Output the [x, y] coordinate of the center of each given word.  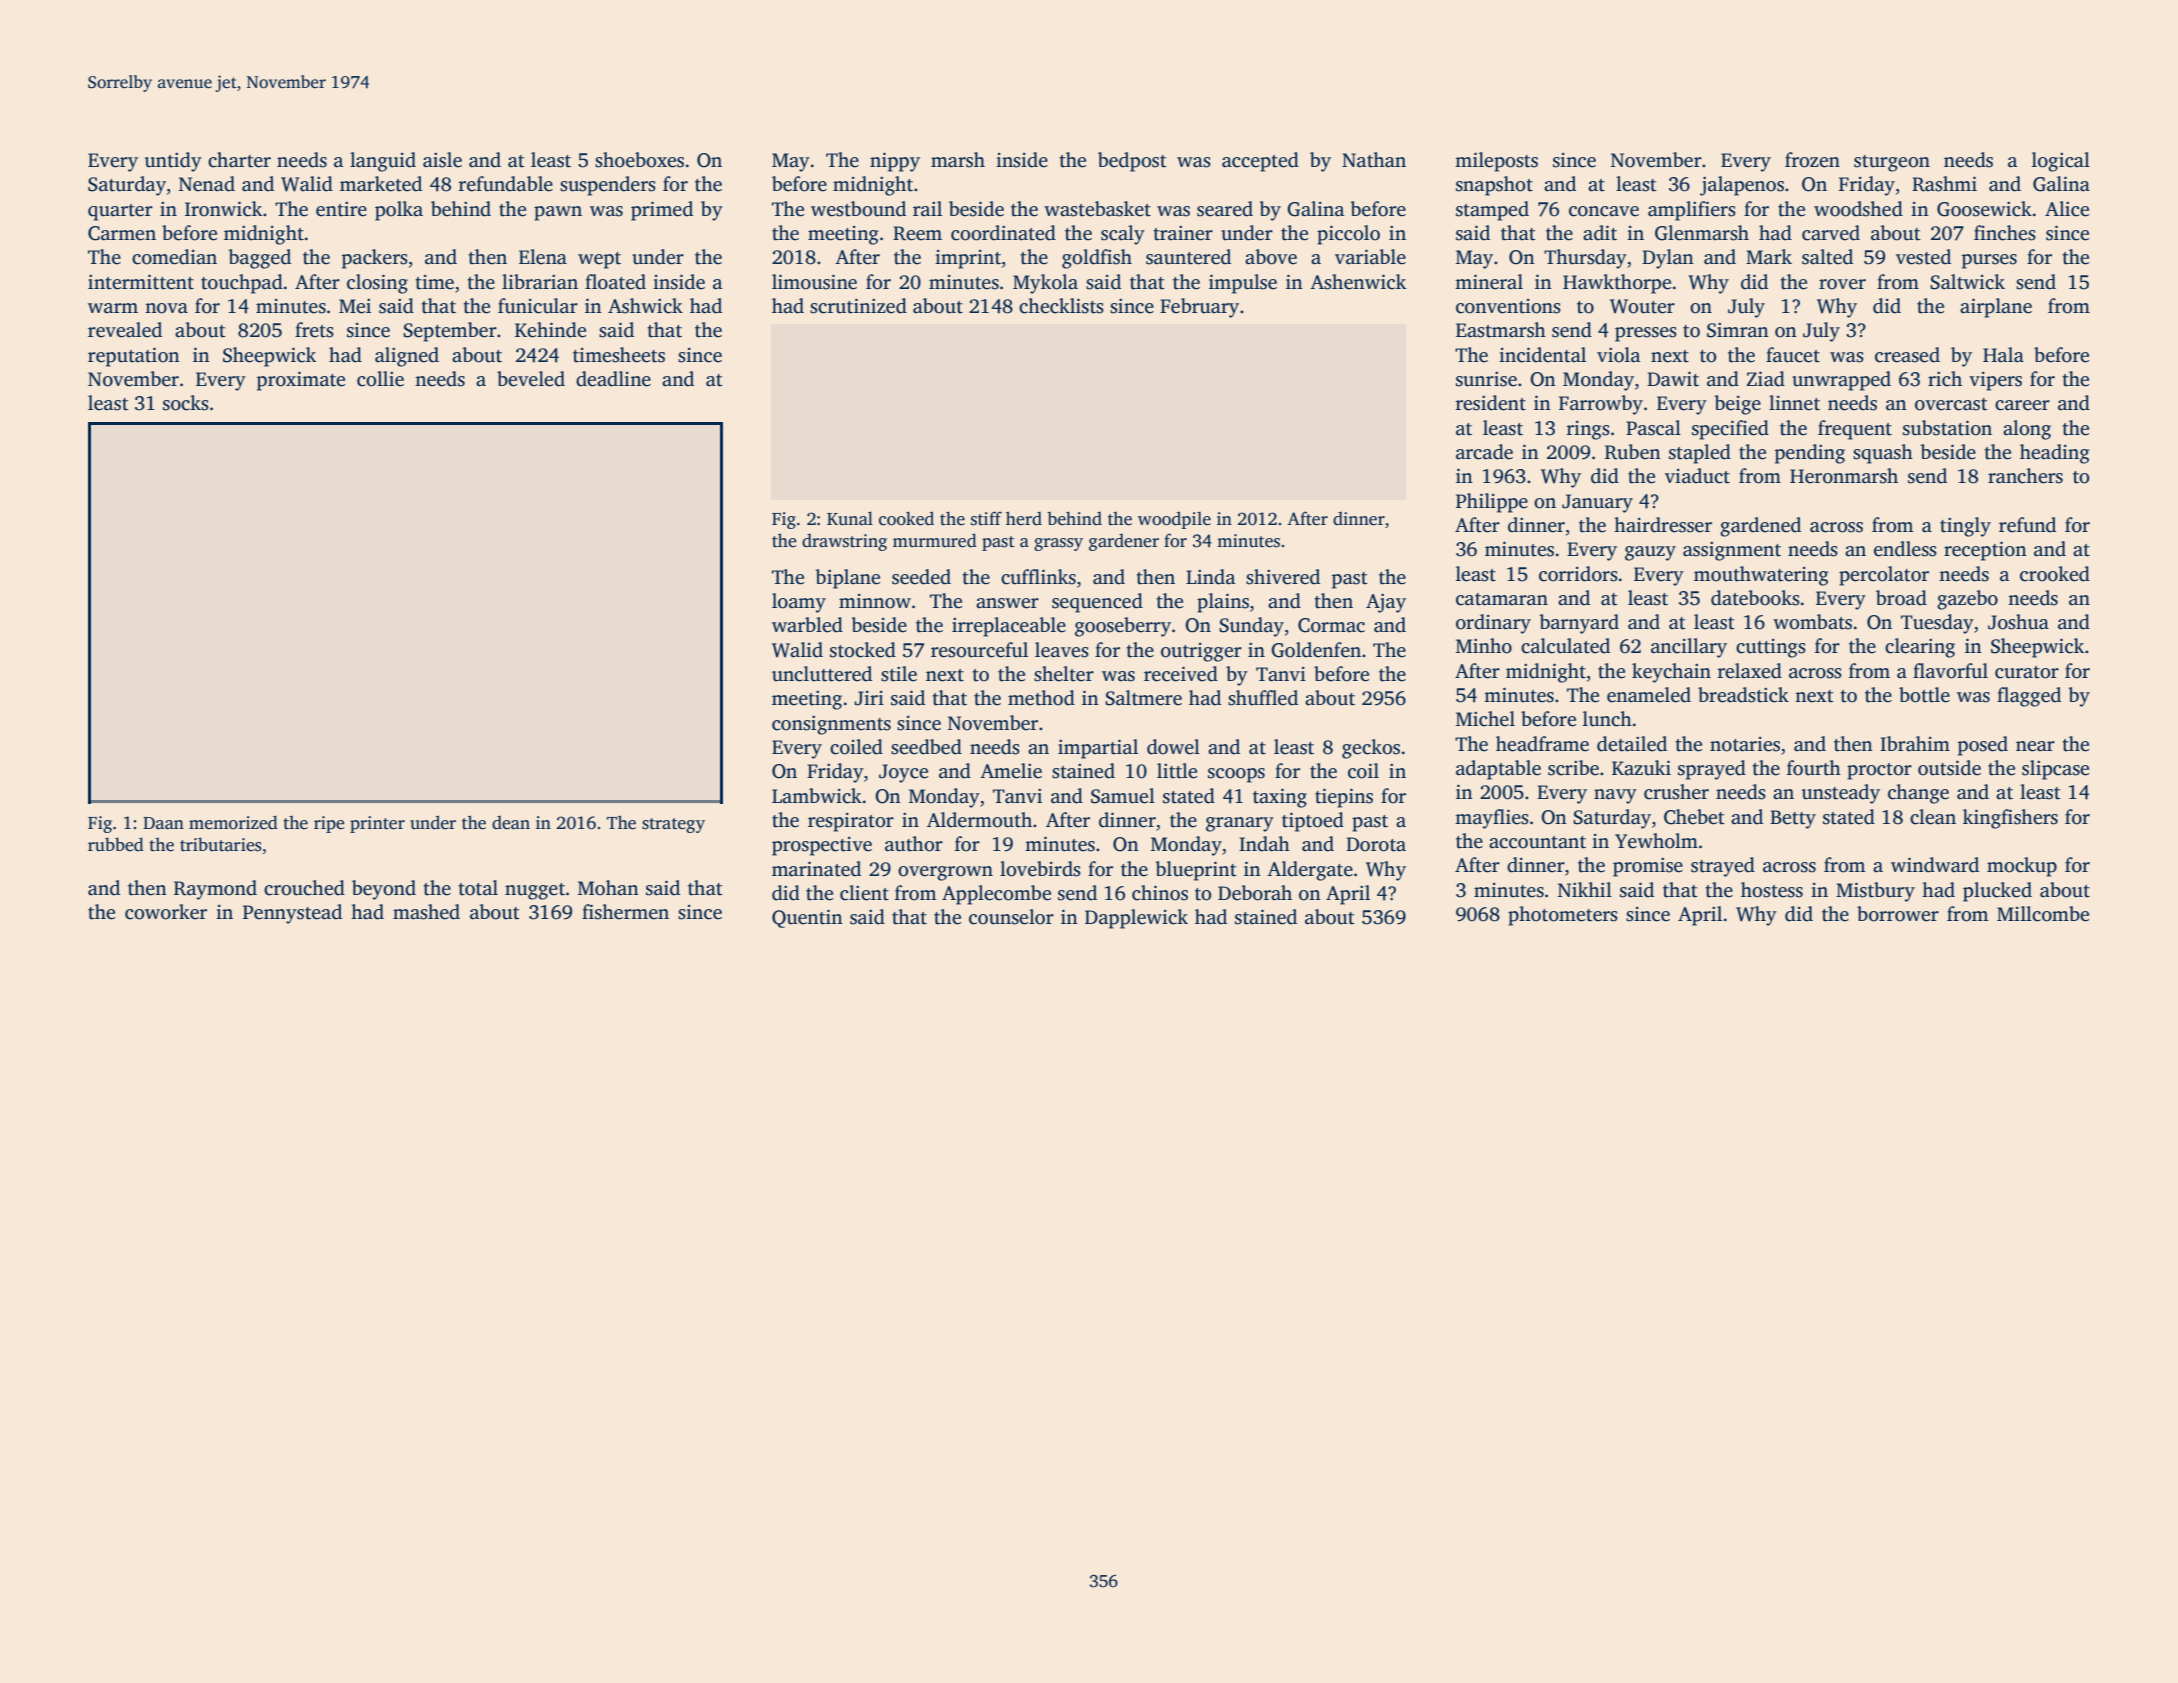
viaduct [1697, 476]
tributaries [221, 844]
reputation [134, 357]
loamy [799, 603]
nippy [895, 162]
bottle [1924, 695]
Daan [163, 823]
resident [1490, 403]
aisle [442, 160]
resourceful [979, 650]
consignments [831, 725]
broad [1901, 598]
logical [2061, 162]
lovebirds [1040, 869]
